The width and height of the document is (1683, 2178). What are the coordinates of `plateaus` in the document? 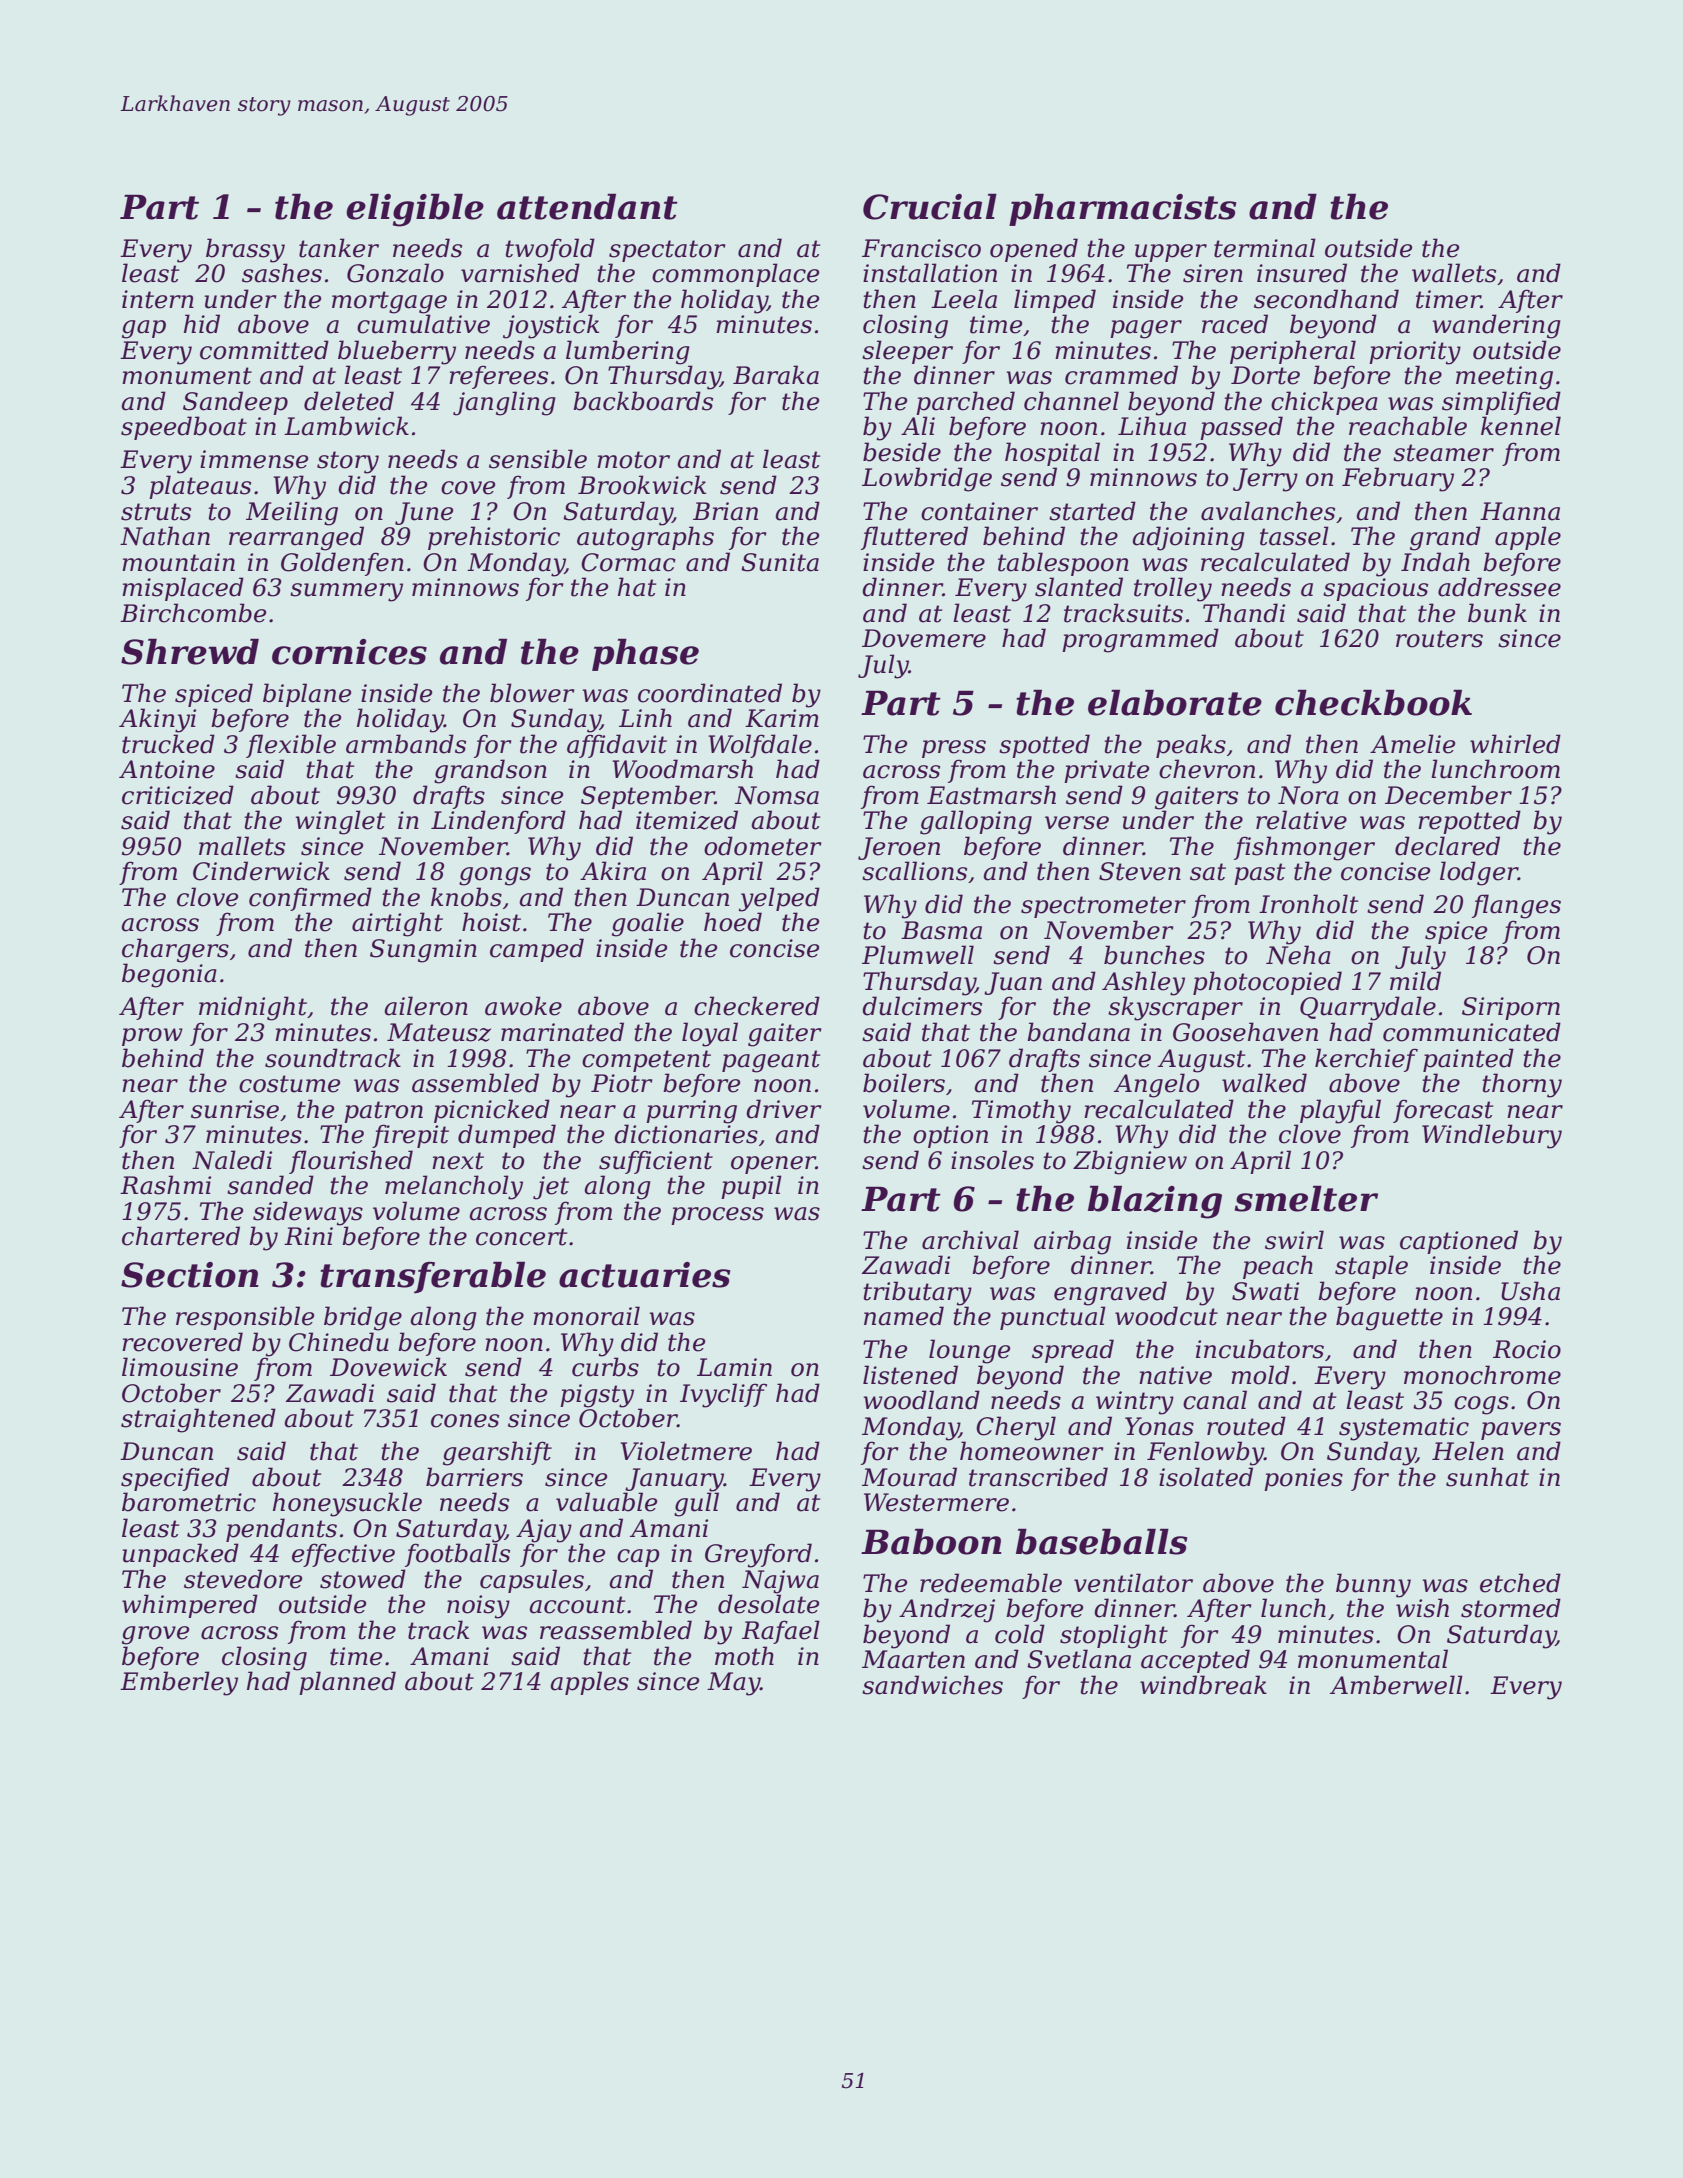 It's located at (200, 487).
